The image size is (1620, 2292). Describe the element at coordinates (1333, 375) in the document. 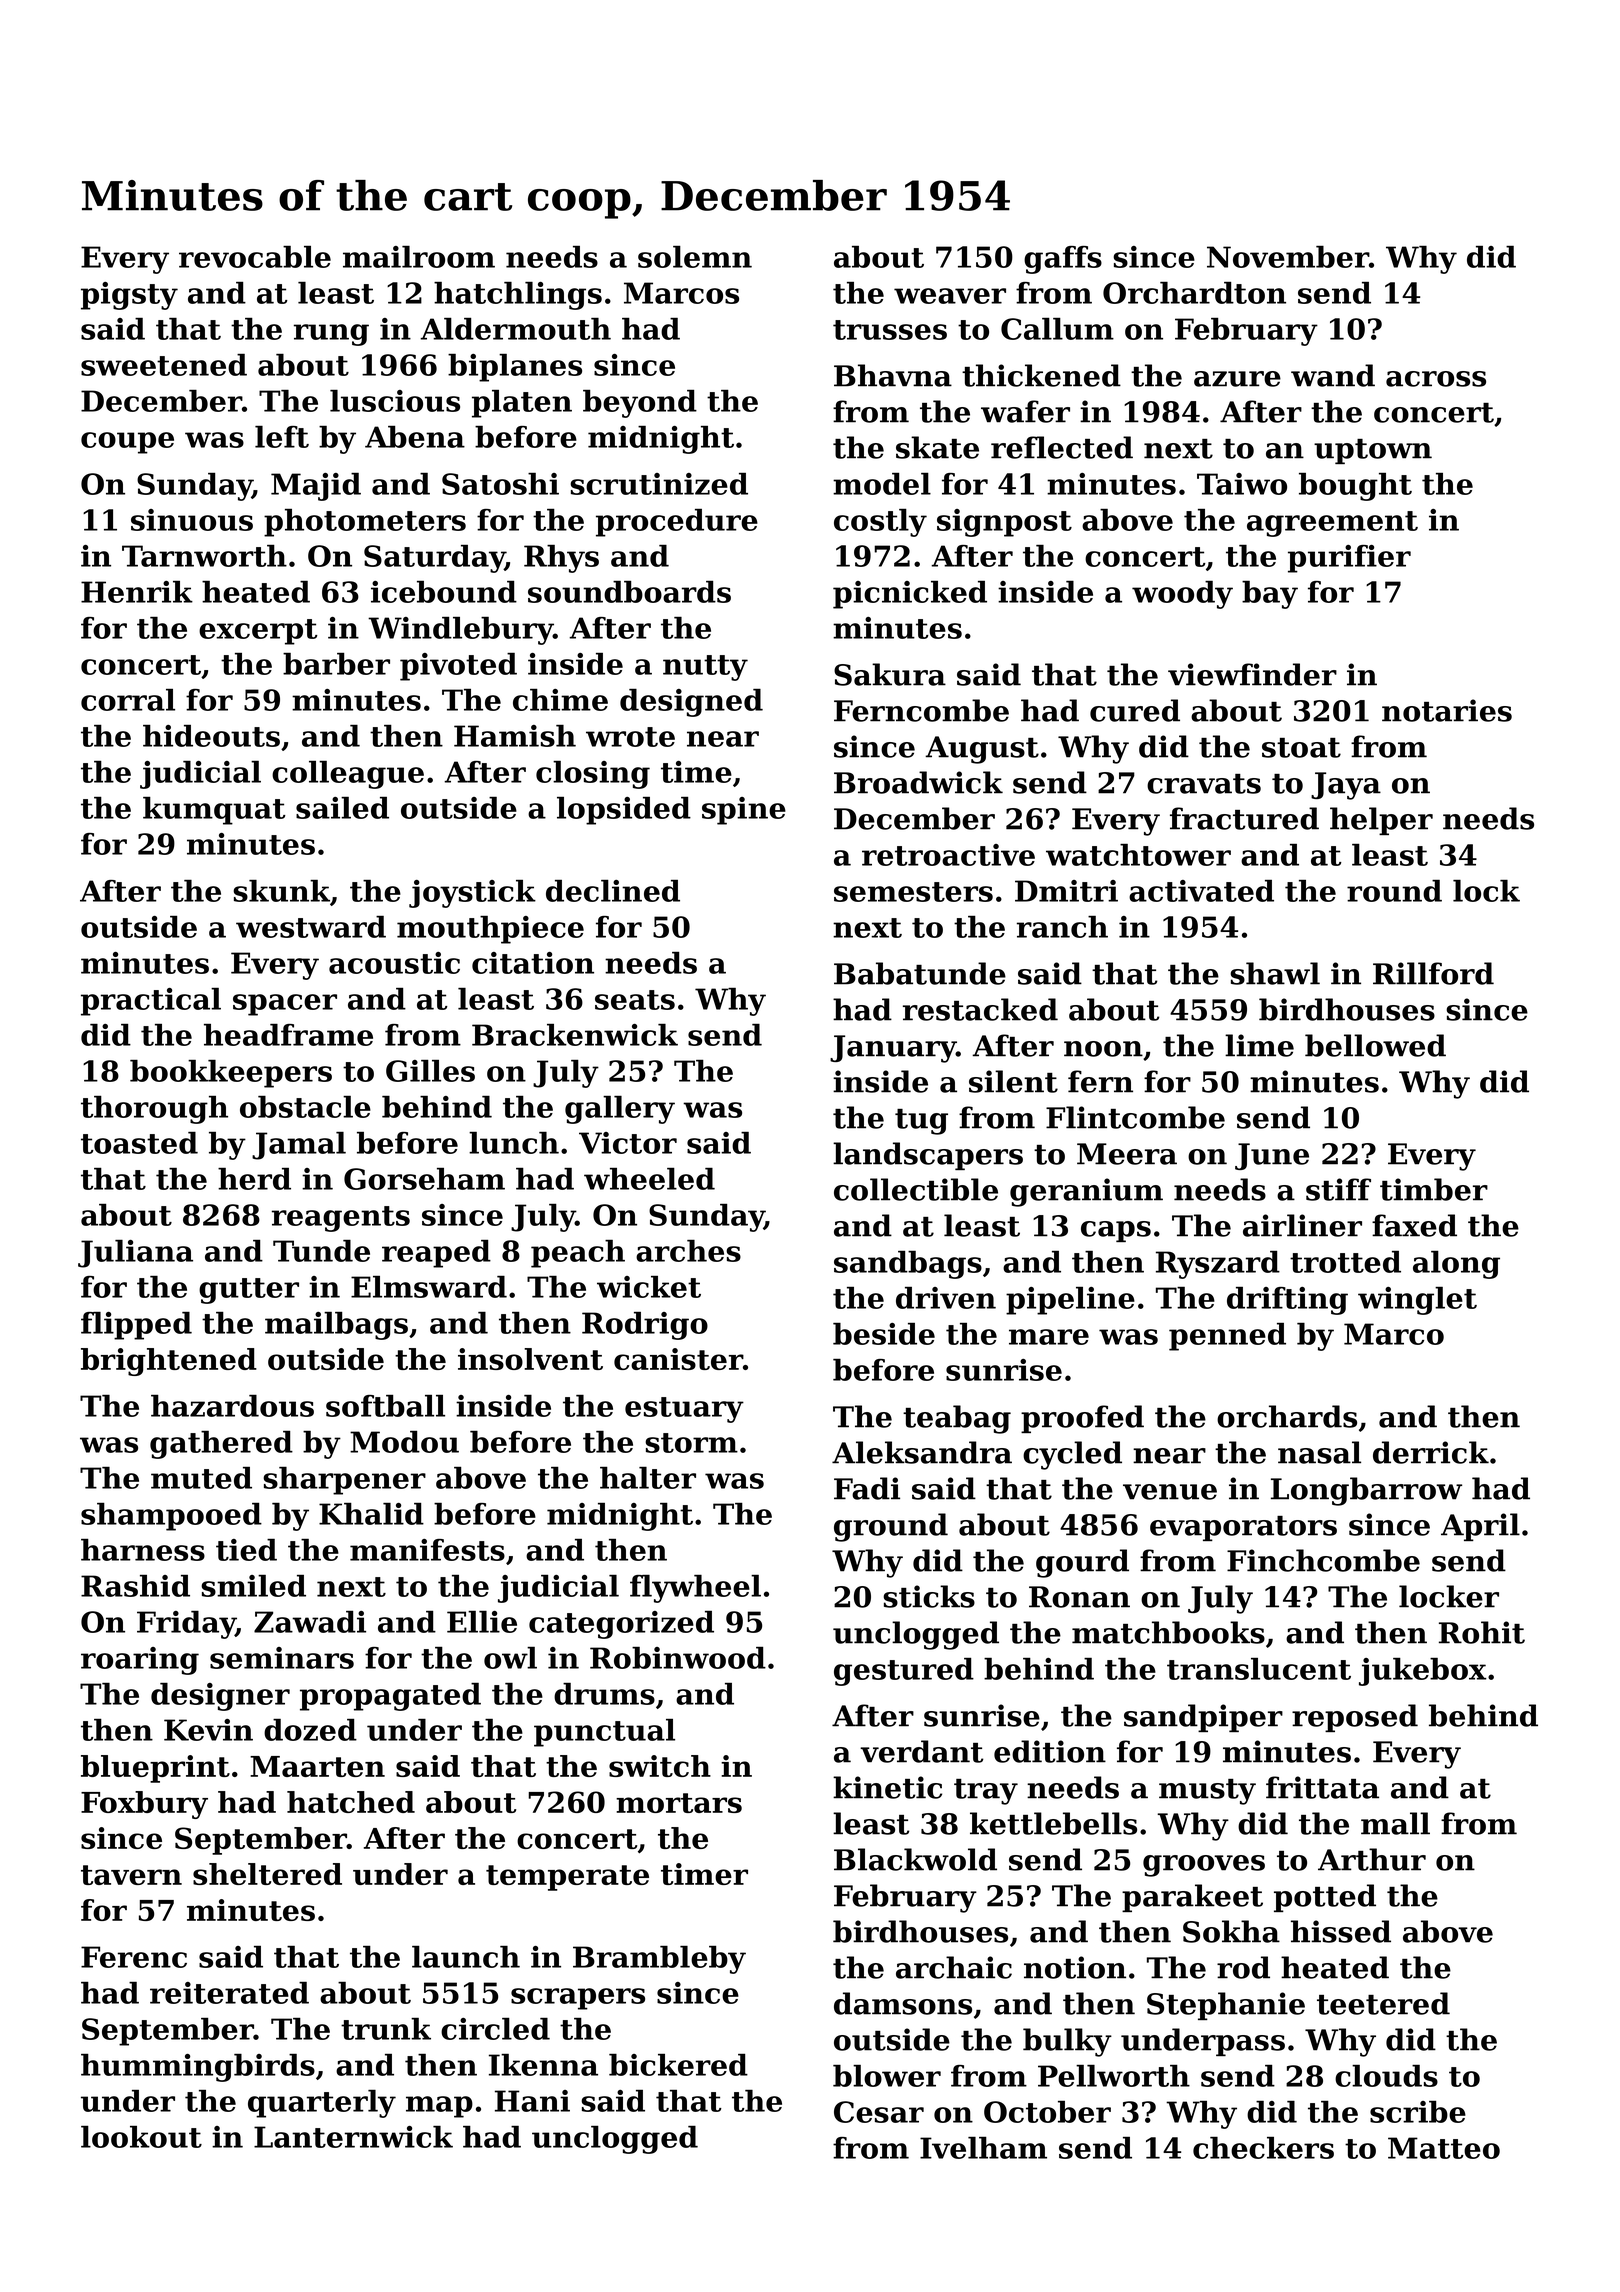

I see `wand` at that location.
